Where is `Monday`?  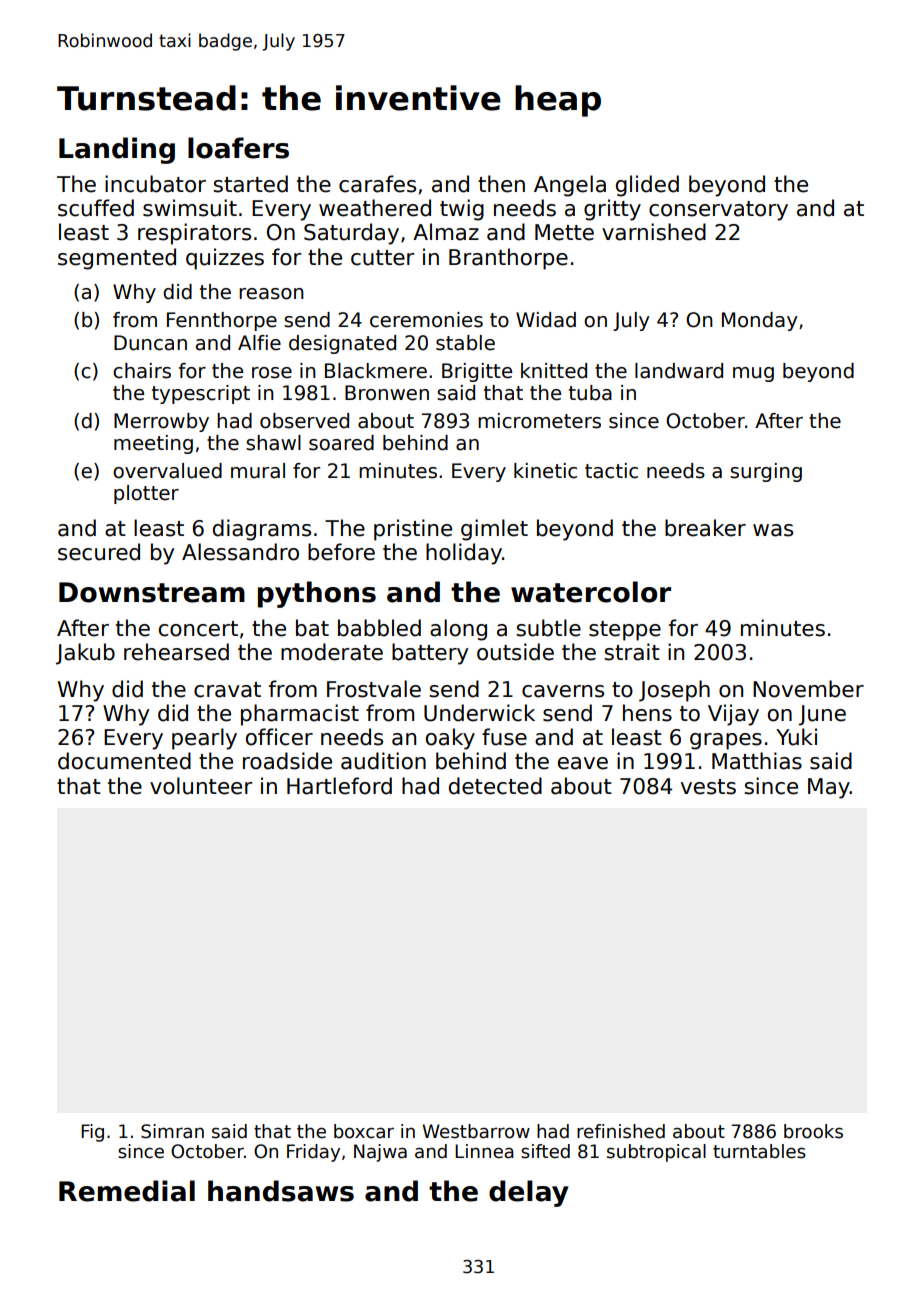
Monday is located at coordinates (760, 321).
